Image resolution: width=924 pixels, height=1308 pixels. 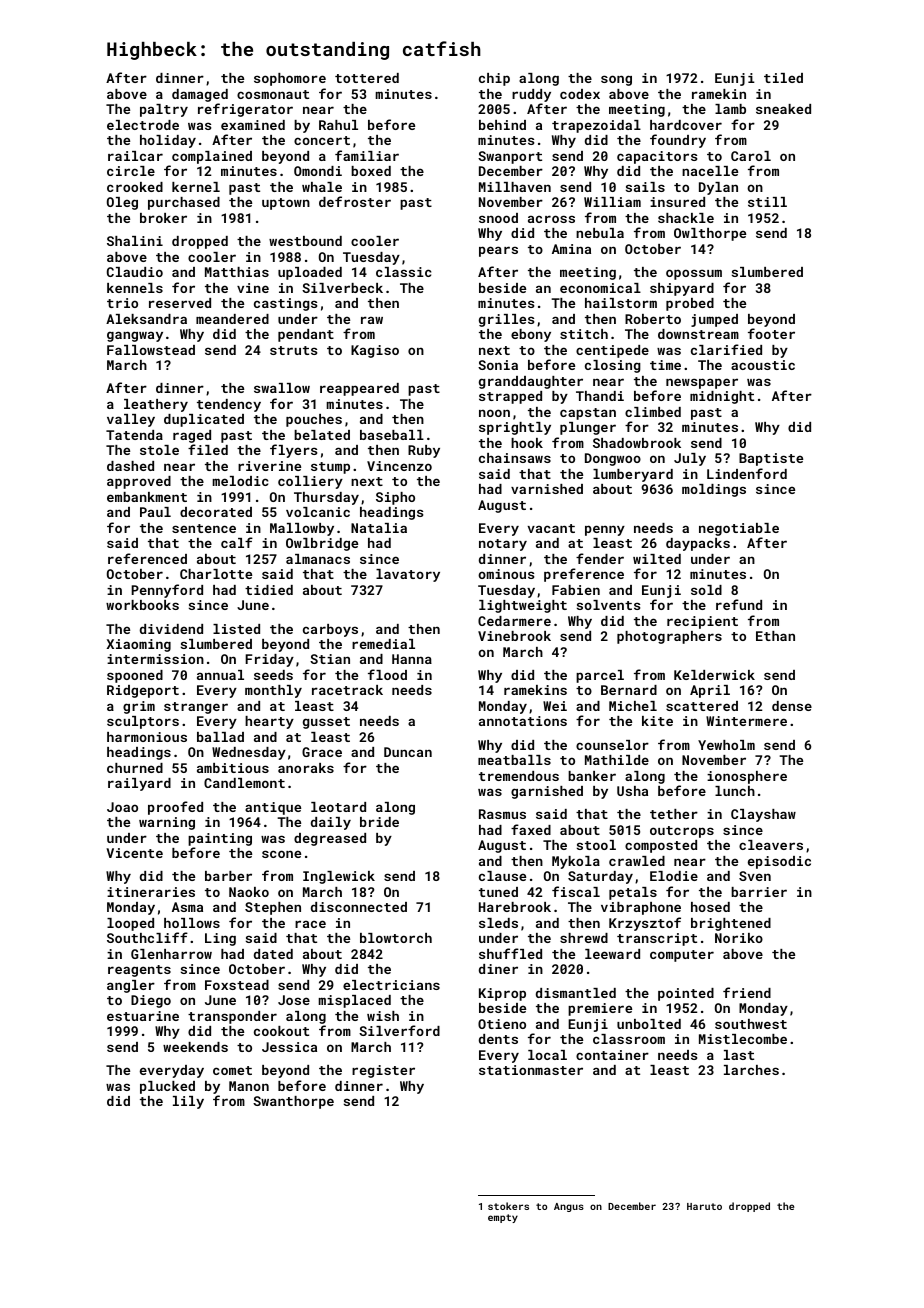 What do you see at coordinates (682, 832) in the image?
I see `outcrops` at bounding box center [682, 832].
